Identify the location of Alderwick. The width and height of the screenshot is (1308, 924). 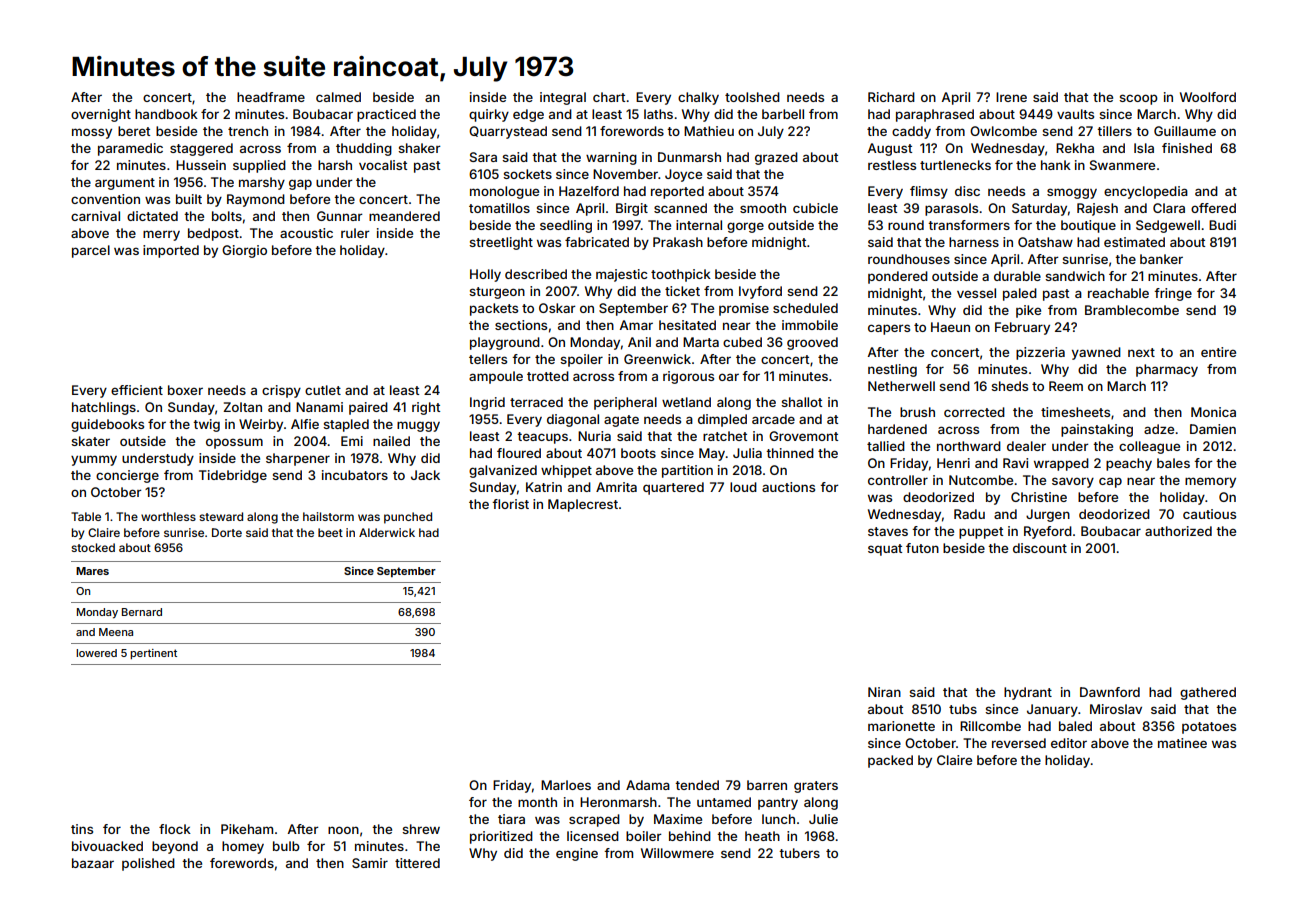
(387, 532).
